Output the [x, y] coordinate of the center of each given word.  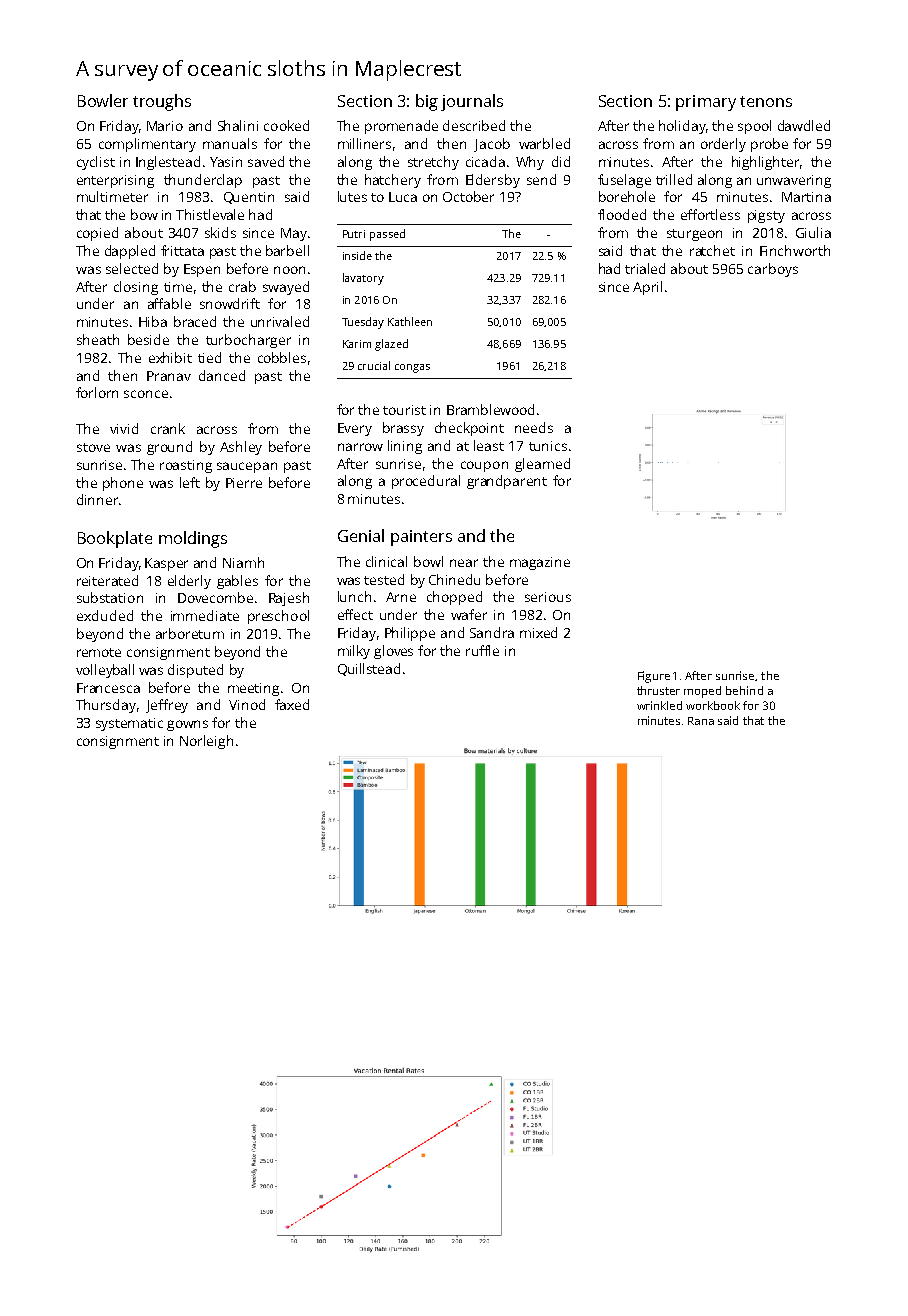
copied [97, 234]
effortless [710, 214]
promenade [401, 127]
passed [387, 235]
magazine [540, 563]
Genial [361, 535]
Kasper [166, 564]
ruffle [482, 650]
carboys [773, 270]
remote [99, 652]
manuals [230, 143]
